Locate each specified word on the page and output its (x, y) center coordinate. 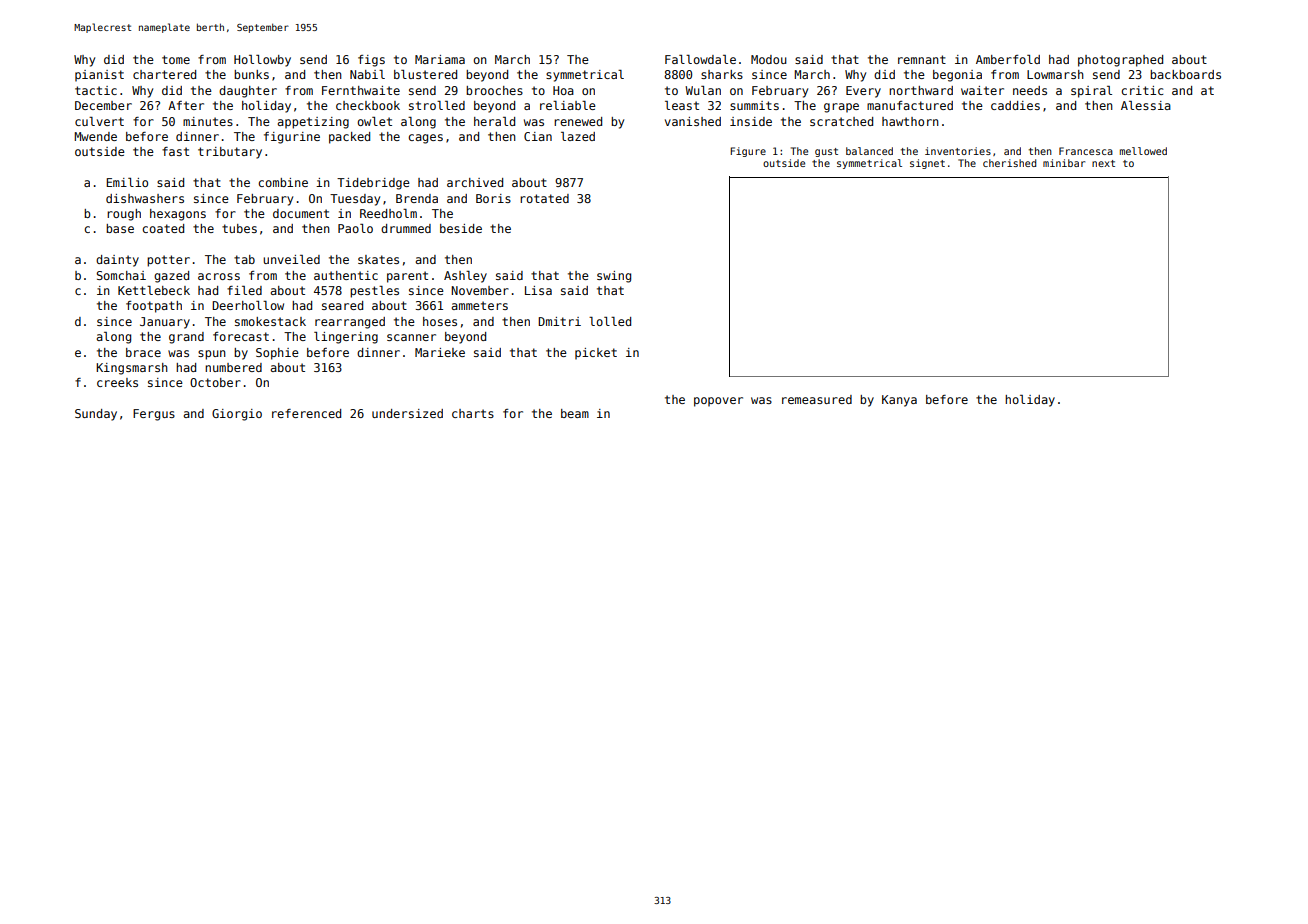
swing (614, 277)
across (219, 276)
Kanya (899, 401)
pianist (99, 76)
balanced (869, 151)
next (1103, 163)
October (215, 382)
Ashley (465, 277)
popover (718, 402)
